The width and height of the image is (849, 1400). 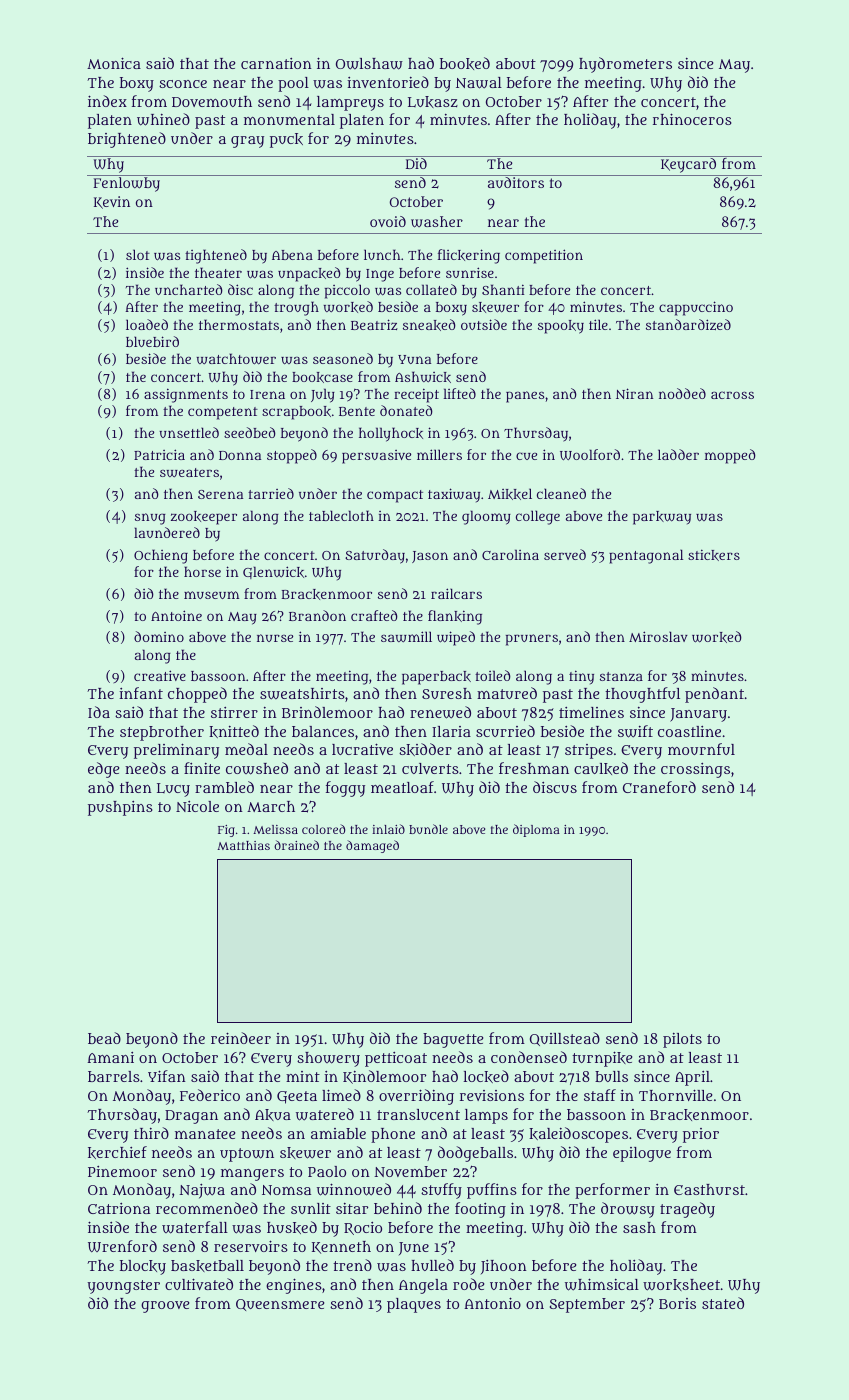 What do you see at coordinates (561, 493) in the image?
I see `cleaned` at bounding box center [561, 493].
